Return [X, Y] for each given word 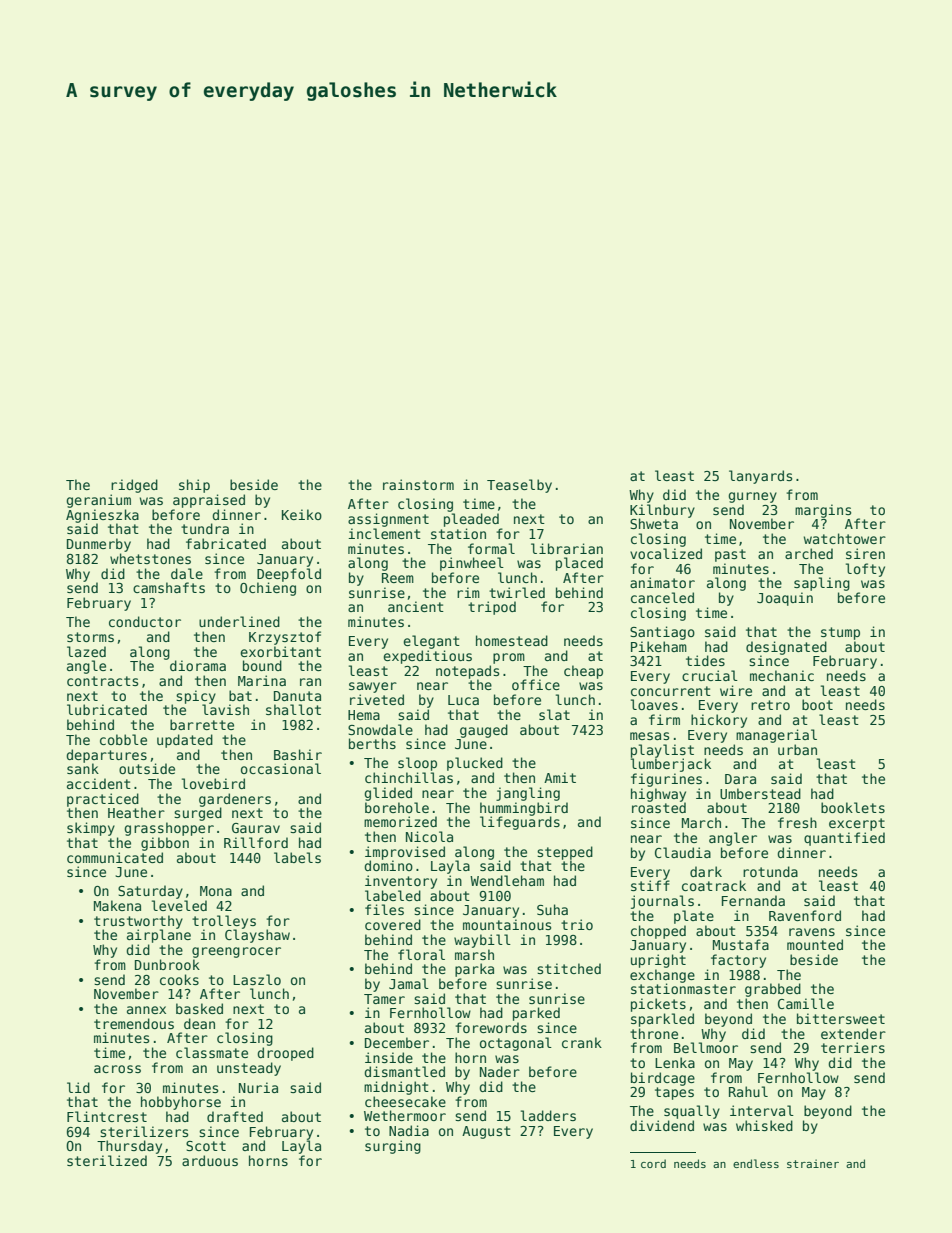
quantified [844, 839]
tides [705, 660]
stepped [565, 853]
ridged [134, 486]
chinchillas [409, 777]
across [117, 1069]
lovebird [213, 783]
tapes [674, 1093]
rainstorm [418, 484]
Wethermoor [405, 1115]
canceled [662, 597]
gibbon [165, 844]
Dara [740, 779]
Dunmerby [99, 545]
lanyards [760, 477]
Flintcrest [107, 1116]
